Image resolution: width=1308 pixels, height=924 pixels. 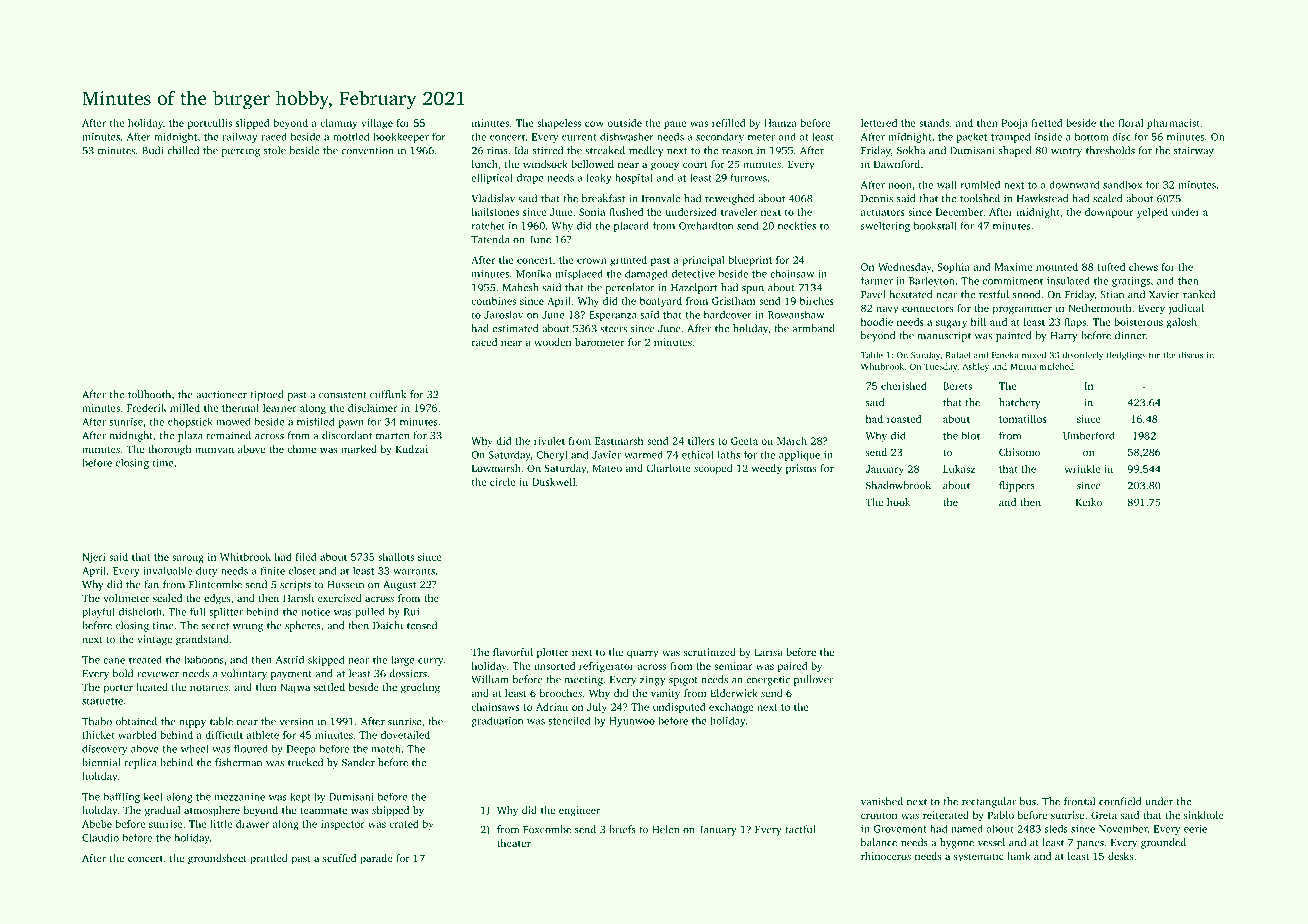 I want to click on portcullis, so click(x=210, y=124).
